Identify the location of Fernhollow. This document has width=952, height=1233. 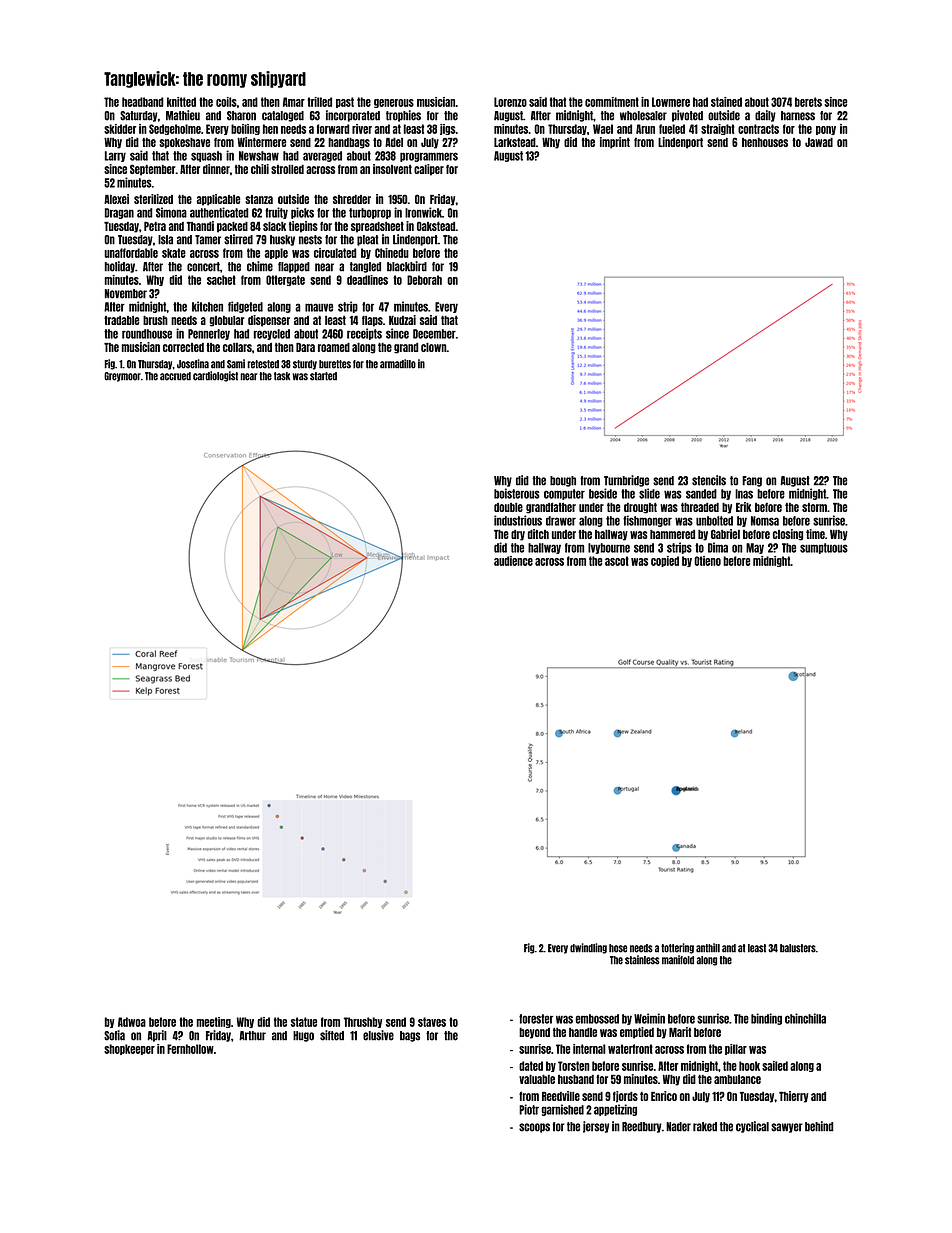
(190, 1049).
